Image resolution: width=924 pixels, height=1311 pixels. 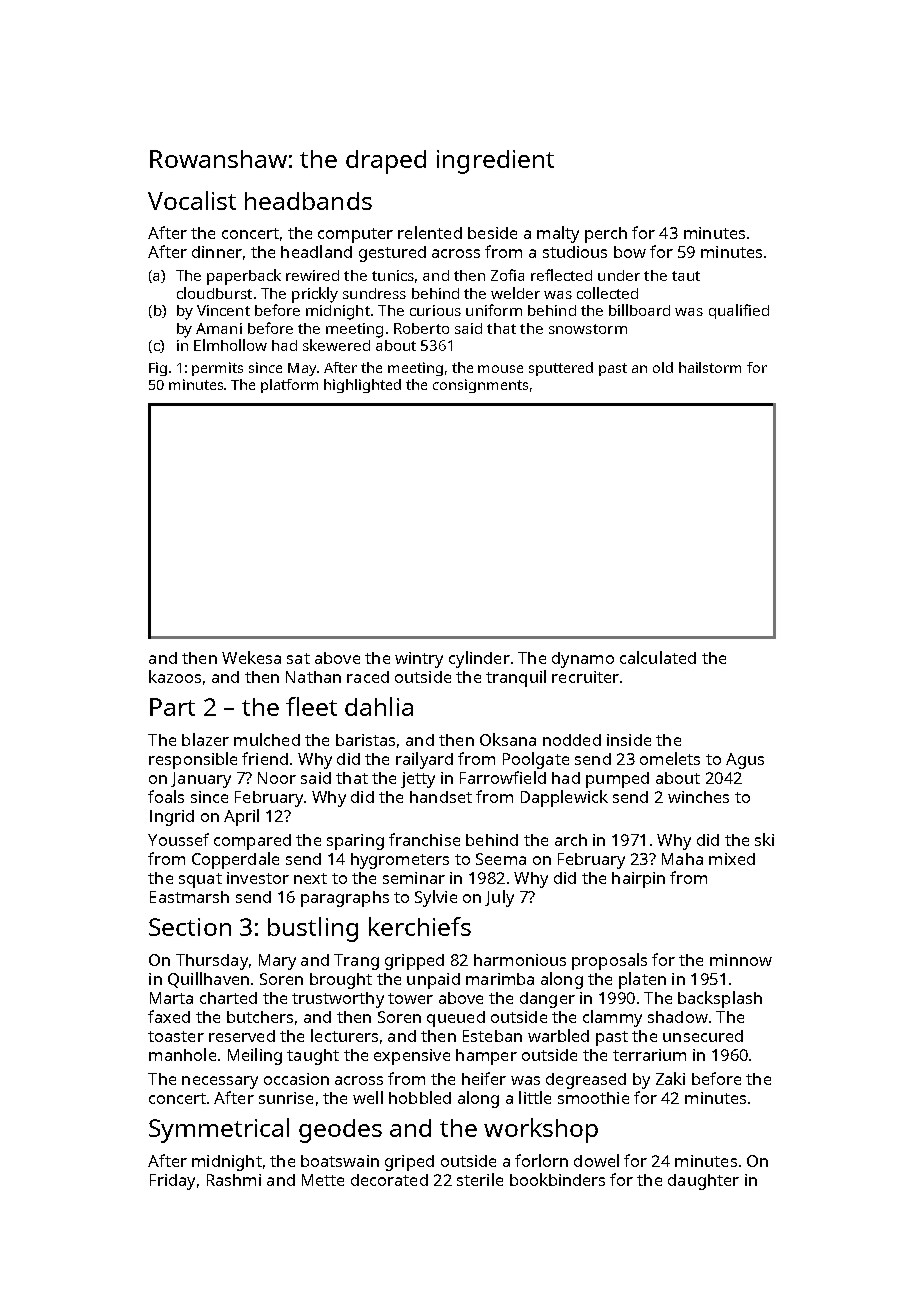 I want to click on consignments, so click(x=480, y=386).
